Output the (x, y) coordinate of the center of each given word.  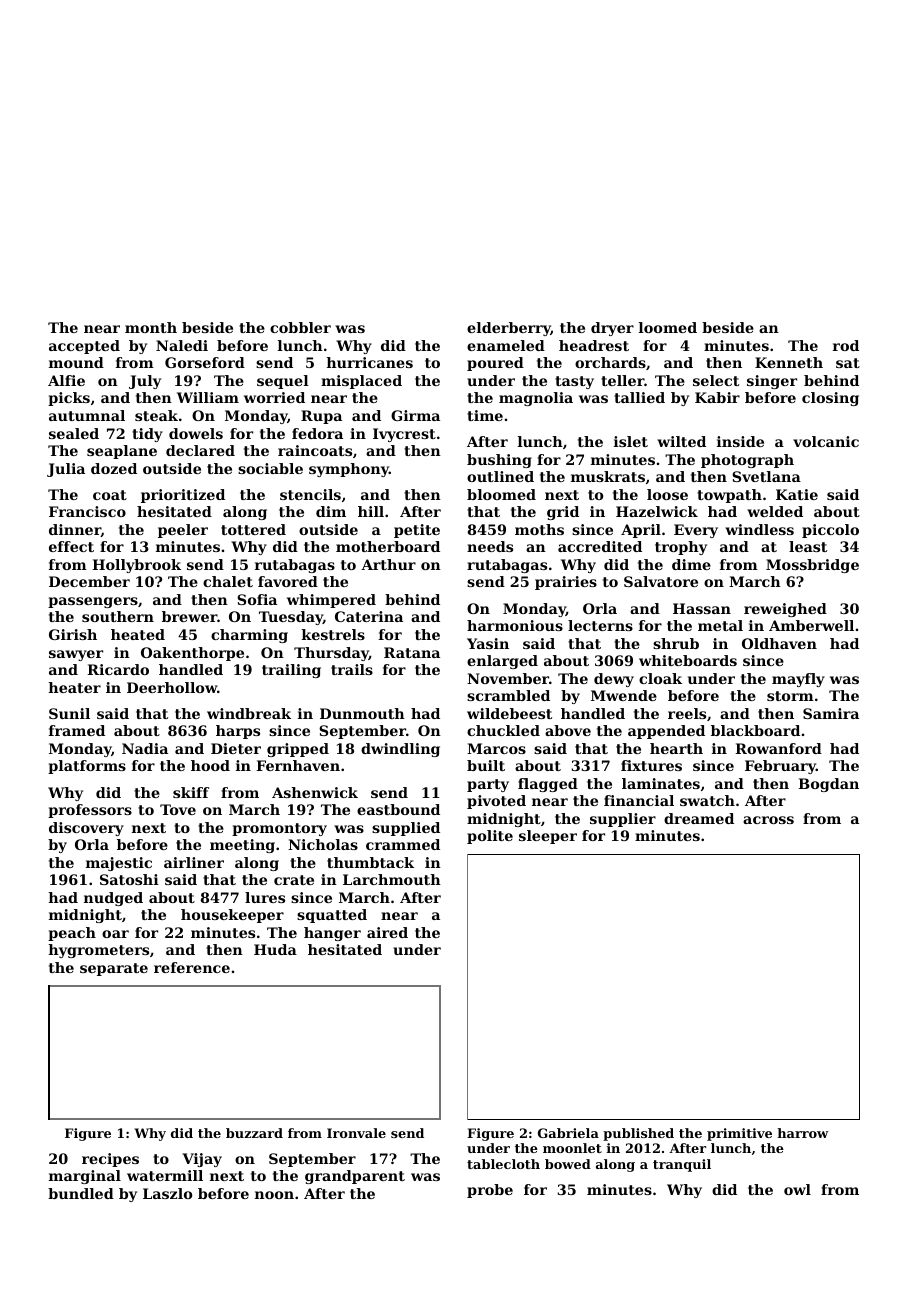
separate (114, 969)
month (151, 327)
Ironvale (356, 1133)
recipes (110, 1160)
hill (371, 511)
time (485, 415)
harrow (803, 1133)
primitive (739, 1134)
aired (387, 932)
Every (696, 531)
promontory (279, 829)
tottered (253, 529)
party (488, 785)
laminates (661, 783)
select (716, 380)
